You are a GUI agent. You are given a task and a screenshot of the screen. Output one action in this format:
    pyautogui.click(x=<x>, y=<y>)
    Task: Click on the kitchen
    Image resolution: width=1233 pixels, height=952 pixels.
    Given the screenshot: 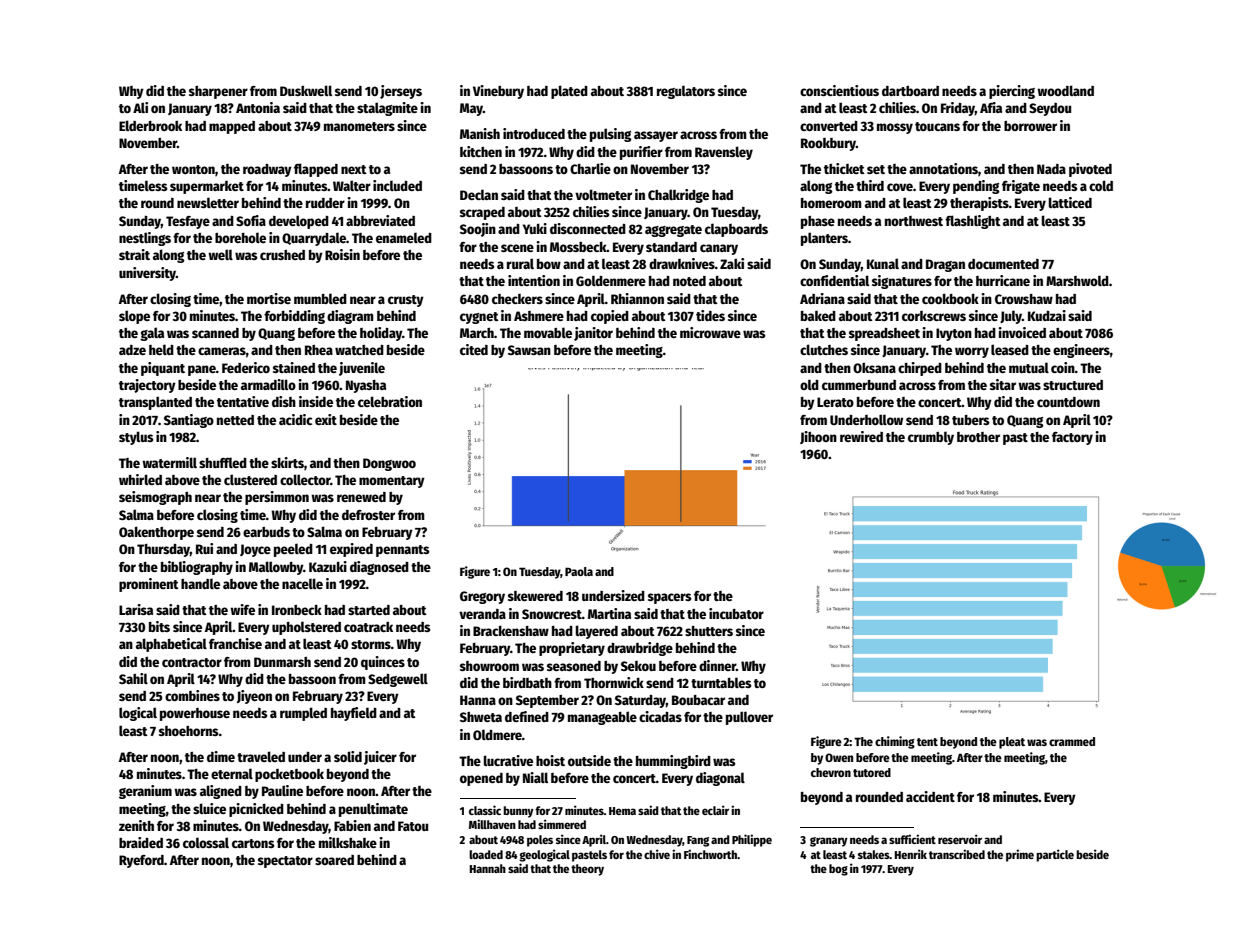 What is the action you would take?
    pyautogui.click(x=481, y=151)
